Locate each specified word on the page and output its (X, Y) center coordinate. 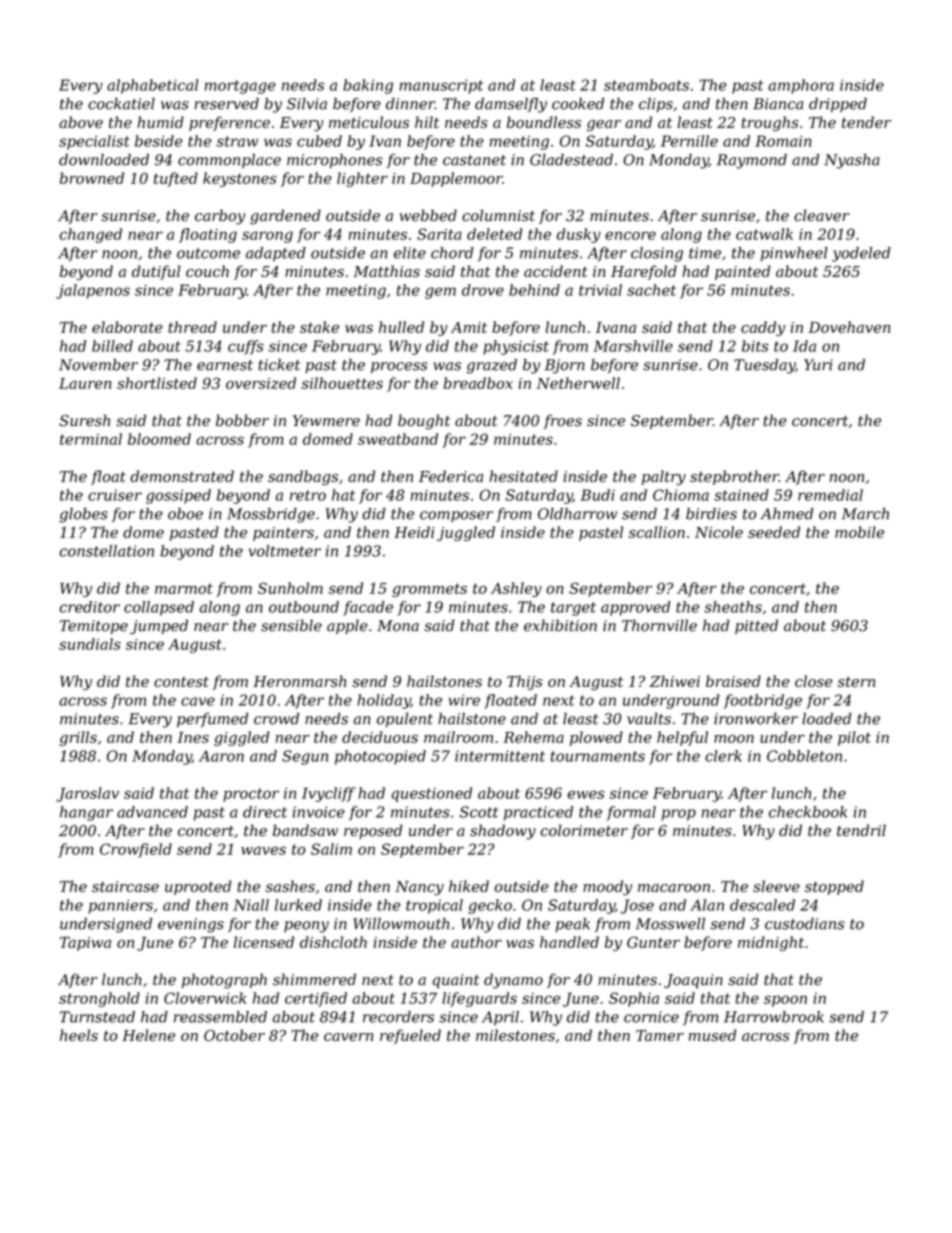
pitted (756, 626)
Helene (148, 1035)
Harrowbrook (774, 1017)
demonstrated (182, 476)
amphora (801, 86)
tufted (176, 179)
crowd (276, 719)
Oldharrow (577, 514)
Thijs (525, 682)
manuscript (441, 86)
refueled (410, 1036)
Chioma (681, 495)
